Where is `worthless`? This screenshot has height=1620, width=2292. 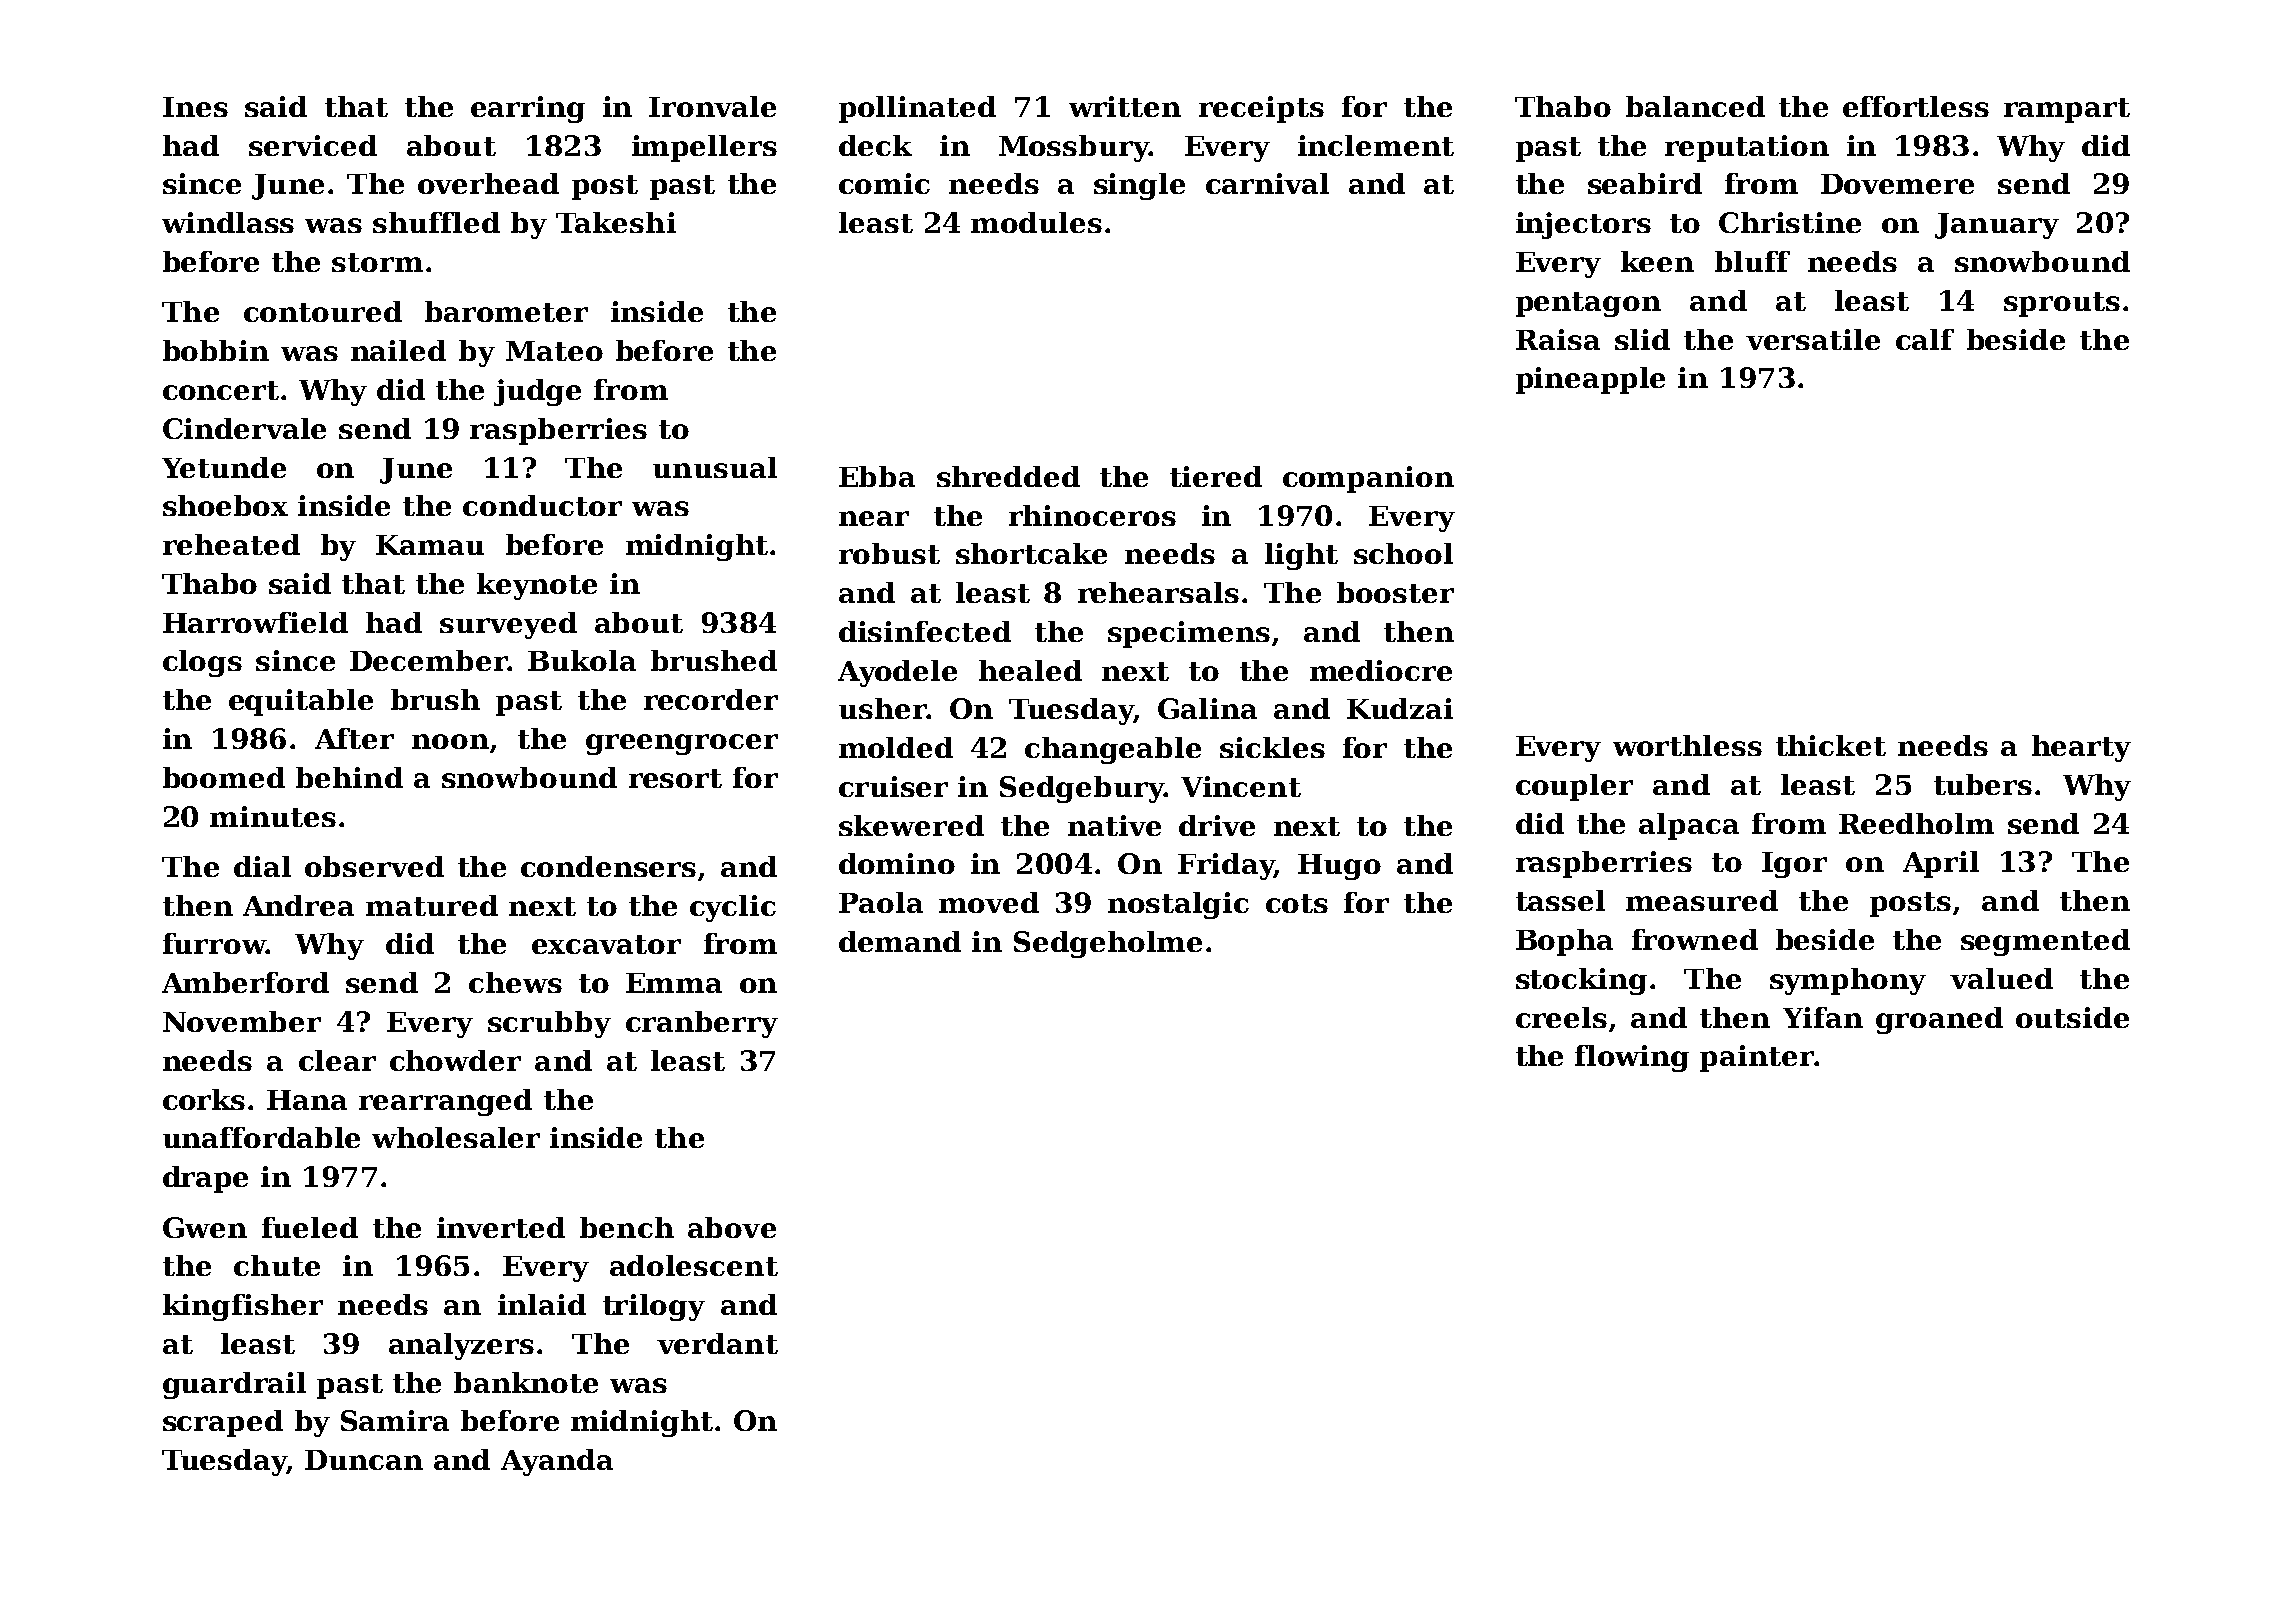
worthless is located at coordinates (1687, 745).
